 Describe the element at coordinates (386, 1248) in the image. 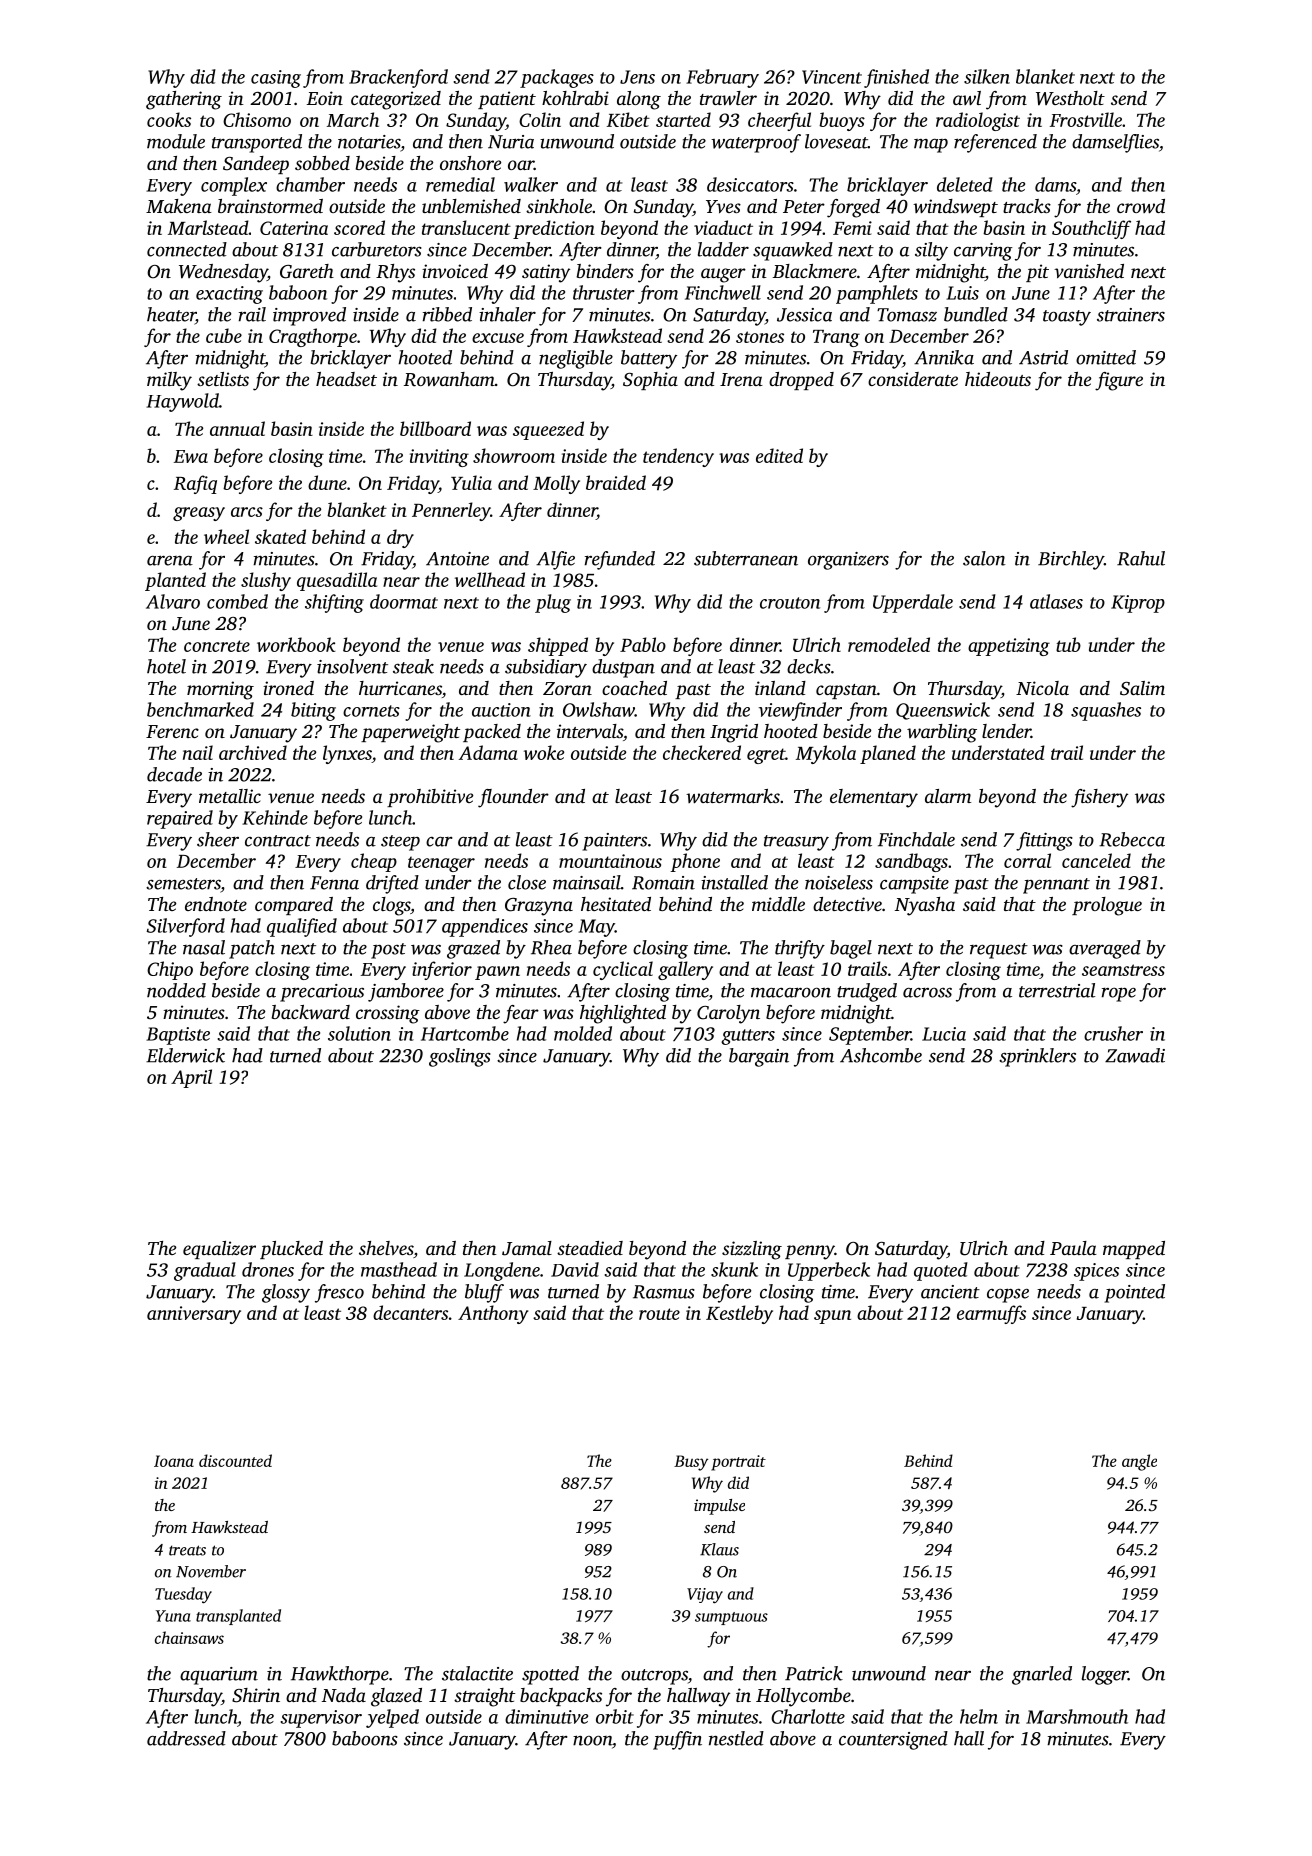

I see `shelves` at that location.
